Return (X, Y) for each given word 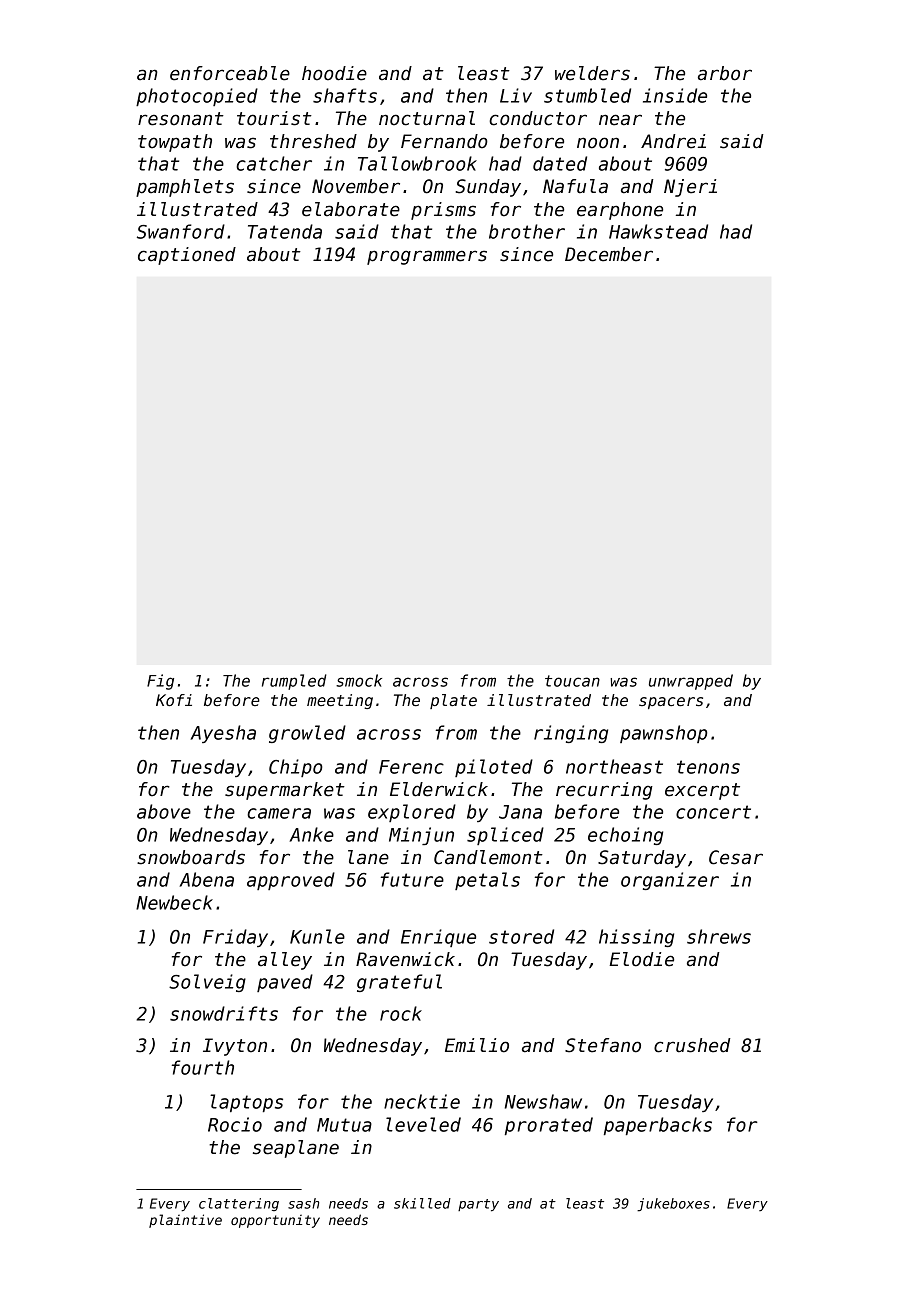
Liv (516, 95)
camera (279, 813)
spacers (671, 703)
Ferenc (411, 767)
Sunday (488, 188)
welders (592, 73)
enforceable (230, 73)
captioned (187, 256)
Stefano (603, 1045)
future (412, 879)
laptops (246, 1103)
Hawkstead (658, 231)
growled (307, 734)
